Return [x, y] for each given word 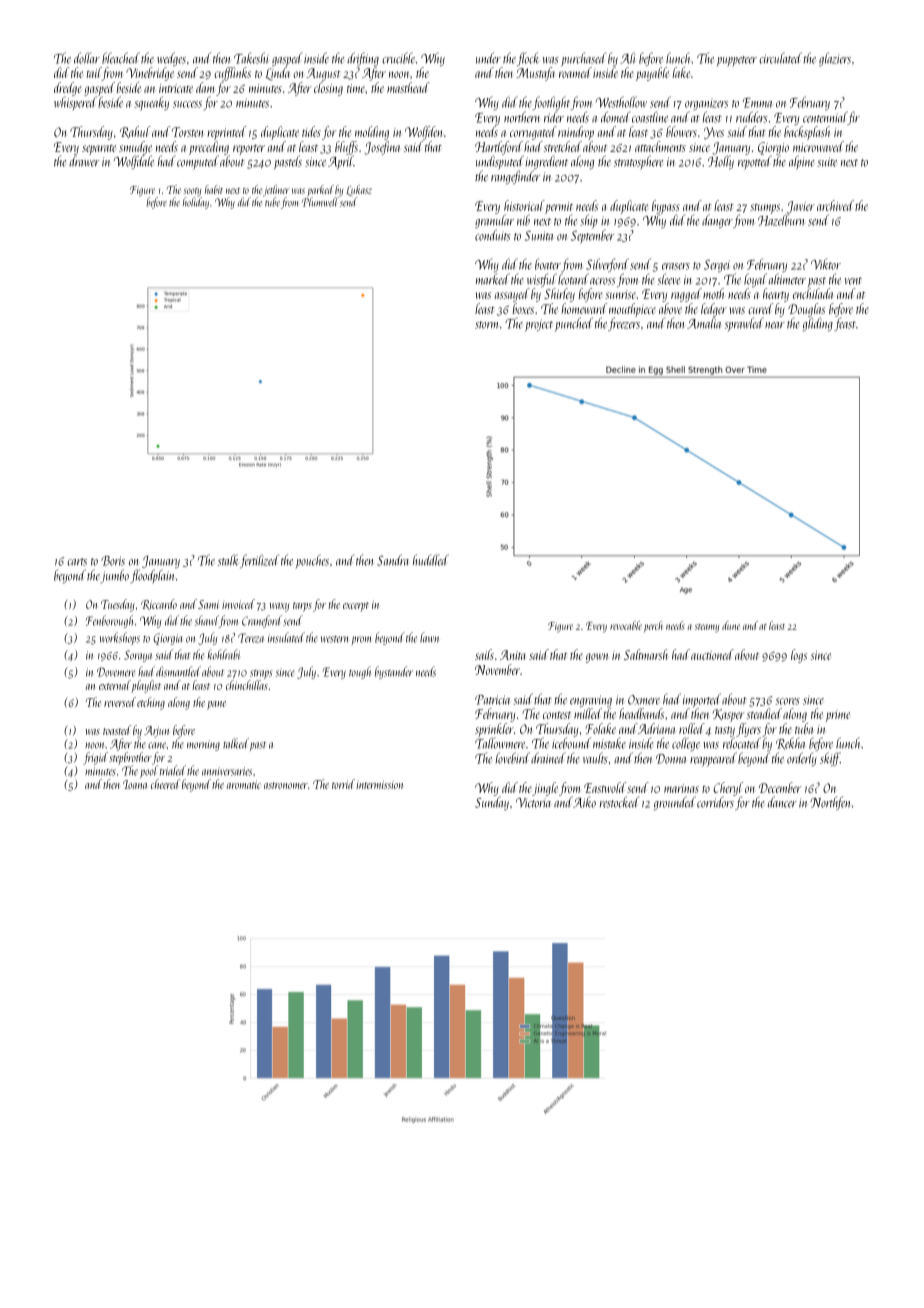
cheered [166, 784]
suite [827, 162]
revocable [626, 625]
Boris [113, 561]
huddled [431, 560]
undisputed [500, 162]
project [539, 325]
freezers [624, 324]
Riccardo [159, 604]
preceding [209, 148]
